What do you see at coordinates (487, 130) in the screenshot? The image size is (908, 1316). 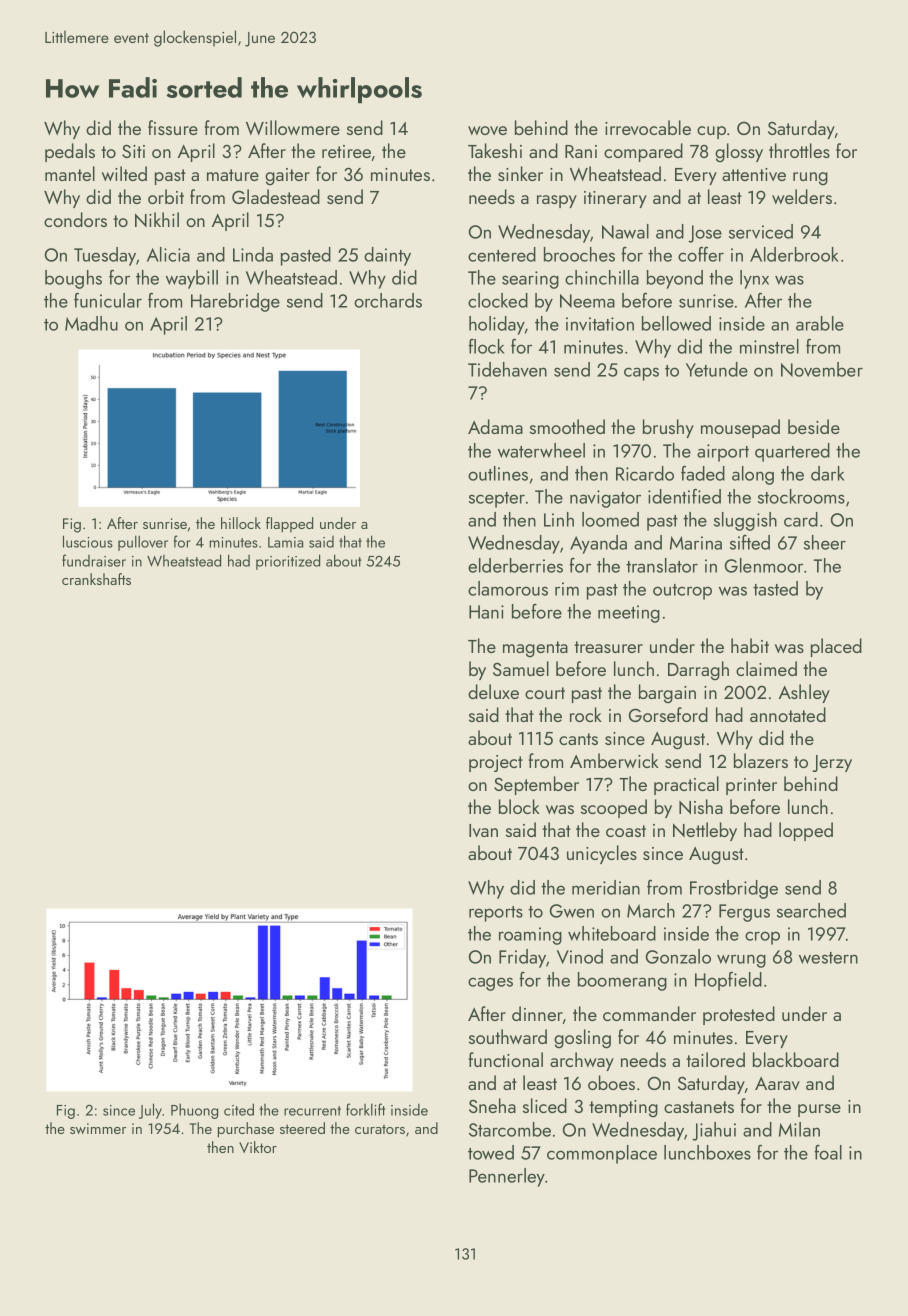 I see `wove` at bounding box center [487, 130].
